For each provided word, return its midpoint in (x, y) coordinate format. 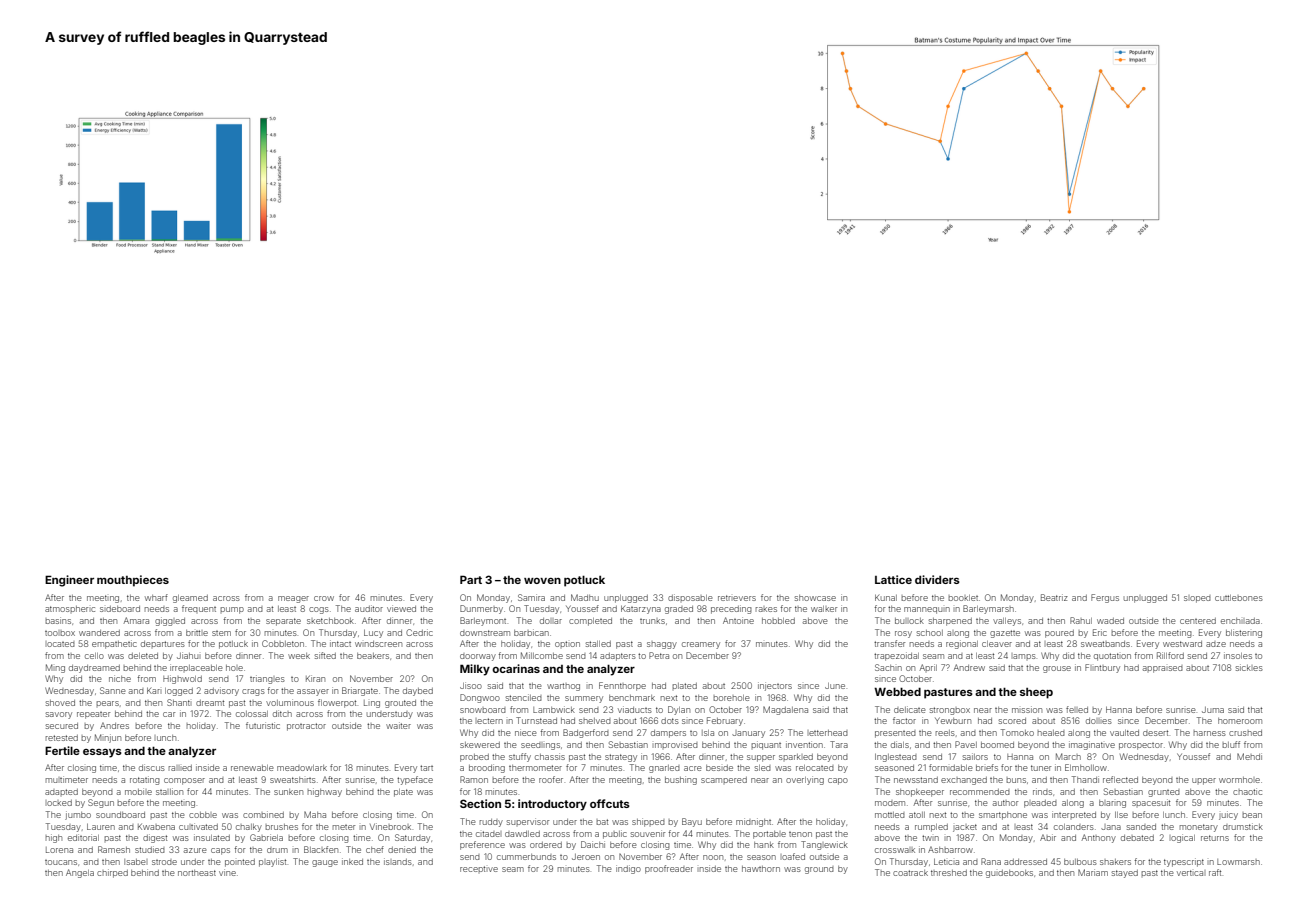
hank (764, 845)
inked (352, 861)
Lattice (893, 579)
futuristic (263, 725)
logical (1183, 838)
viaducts (635, 709)
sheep (1036, 693)
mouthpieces (133, 581)
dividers (937, 579)
